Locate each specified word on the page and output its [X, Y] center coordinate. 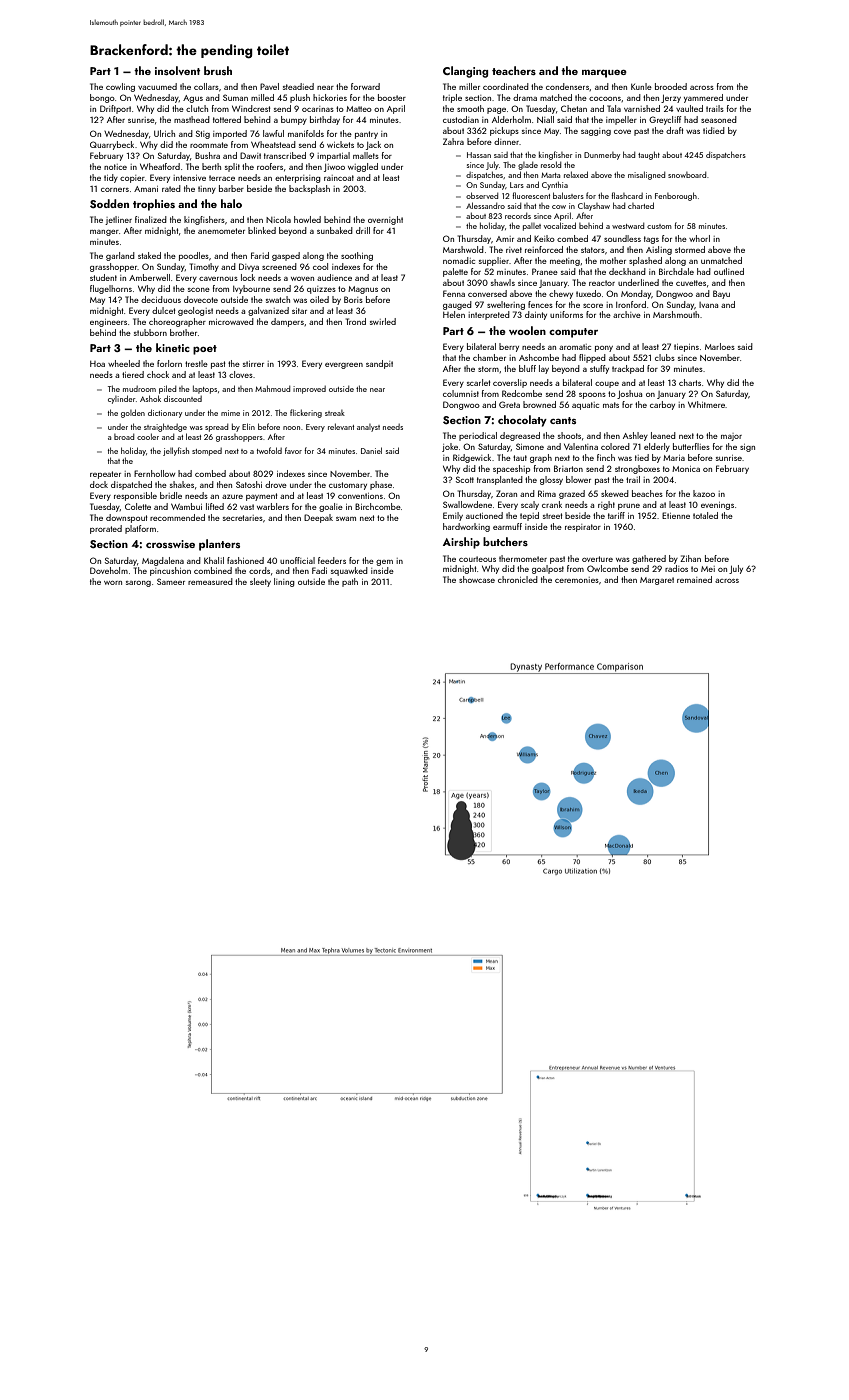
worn [113, 583]
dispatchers [726, 155]
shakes [182, 484]
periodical [478, 436]
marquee [604, 73]
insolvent [177, 70]
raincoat [339, 178]
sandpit [379, 364]
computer [573, 333]
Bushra [207, 155]
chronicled [518, 579]
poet [205, 350]
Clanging [465, 72]
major [731, 437]
